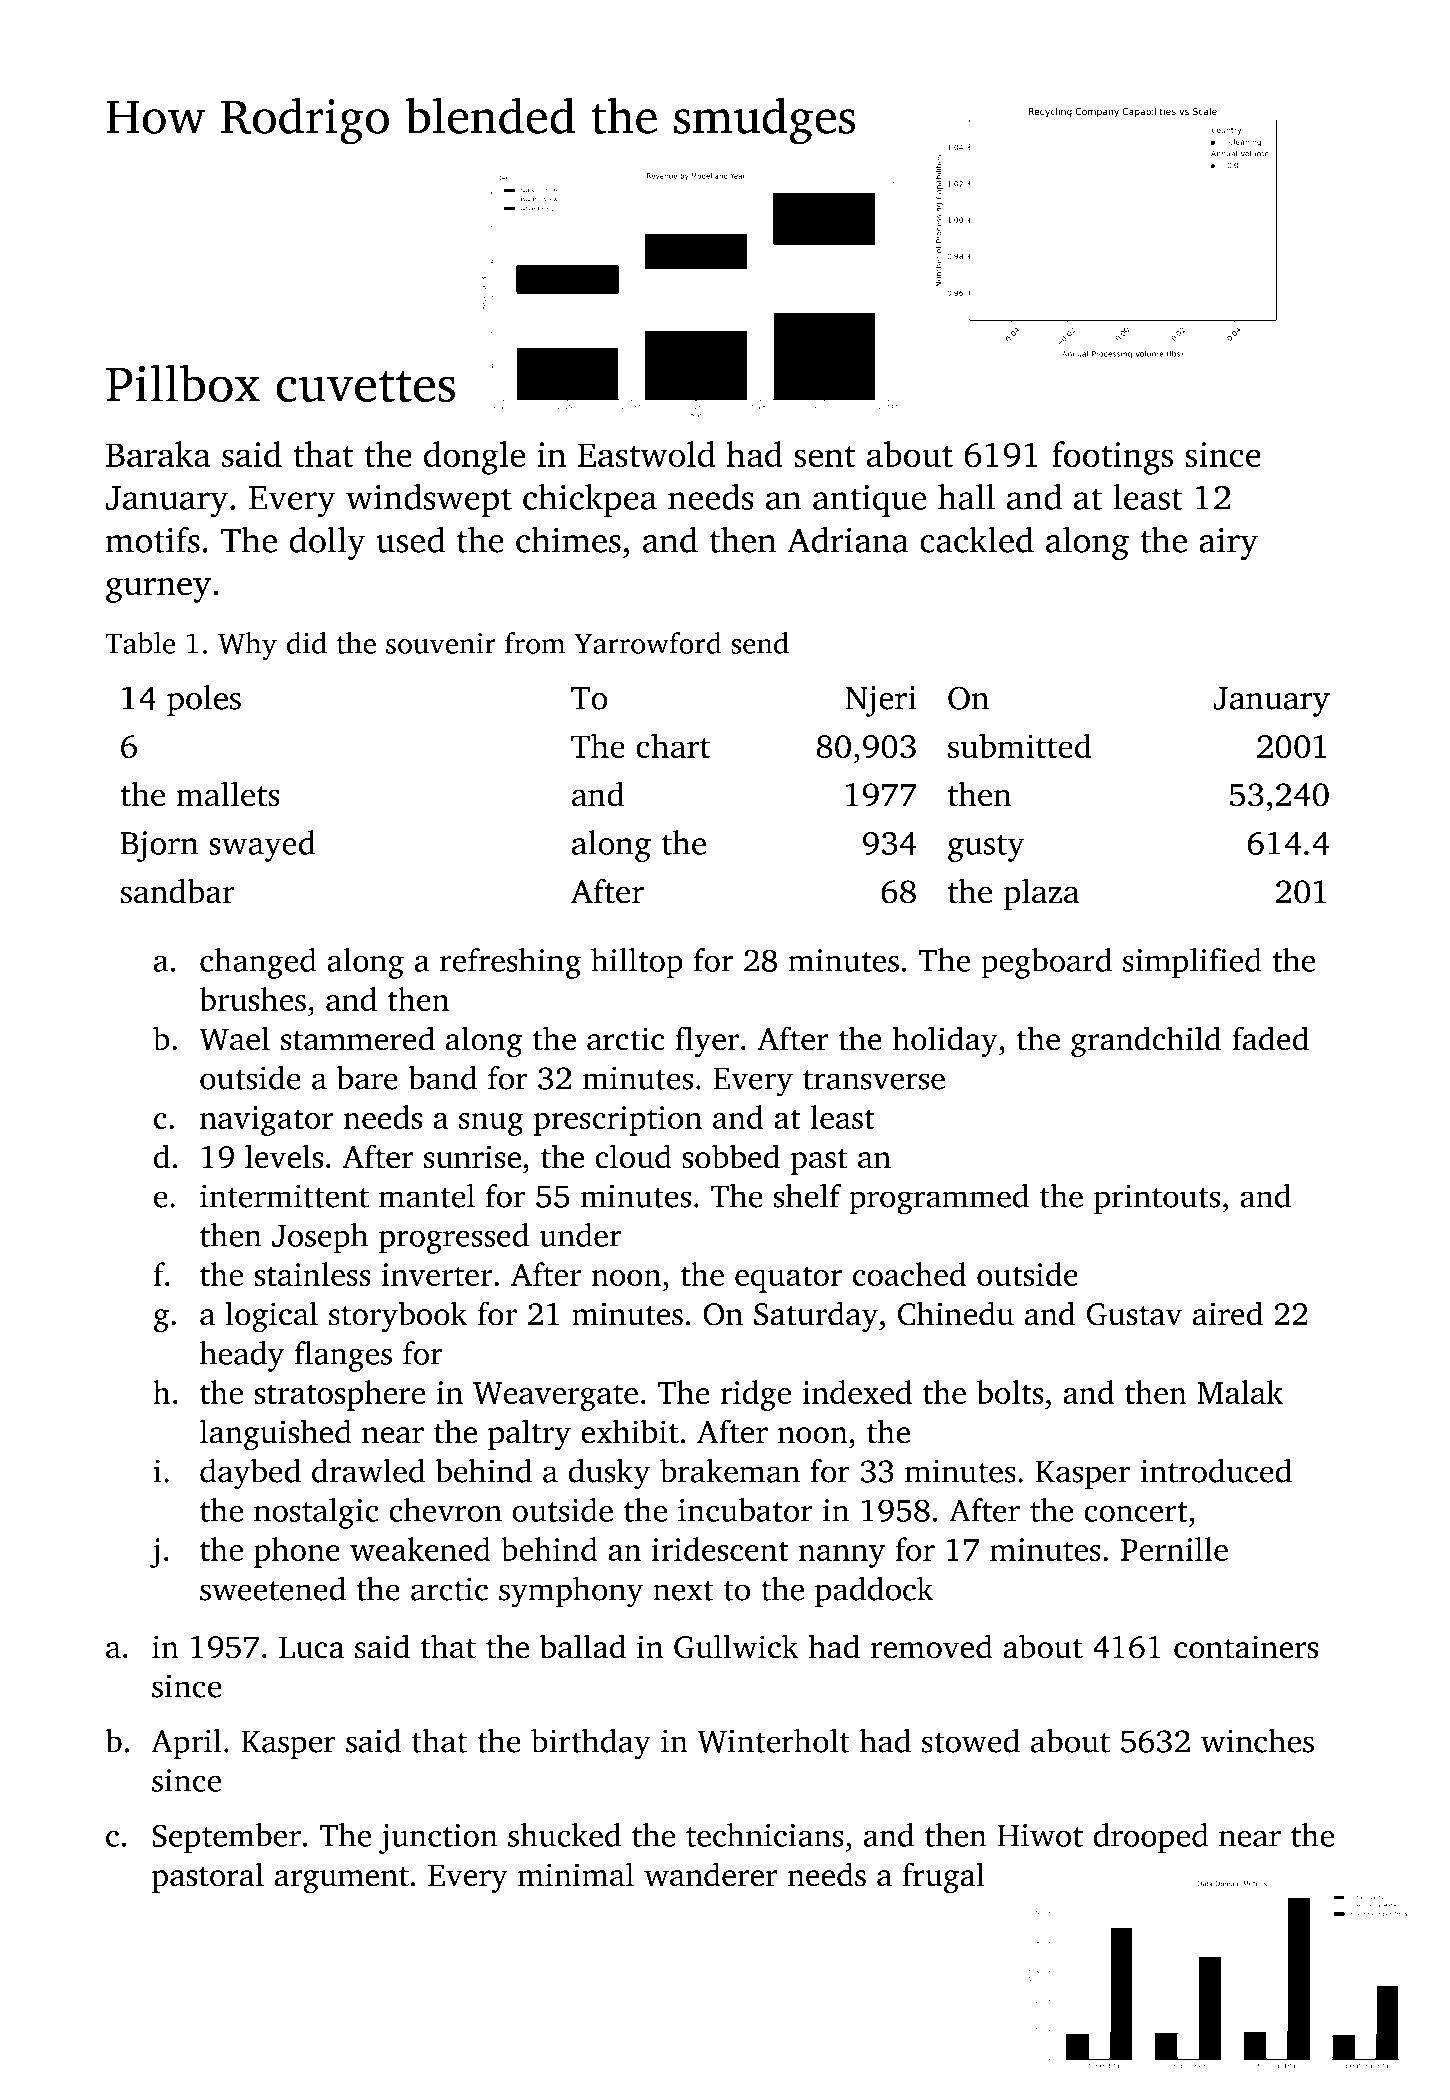 The width and height of the screenshot is (1450, 2100). I want to click on windswept, so click(429, 500).
